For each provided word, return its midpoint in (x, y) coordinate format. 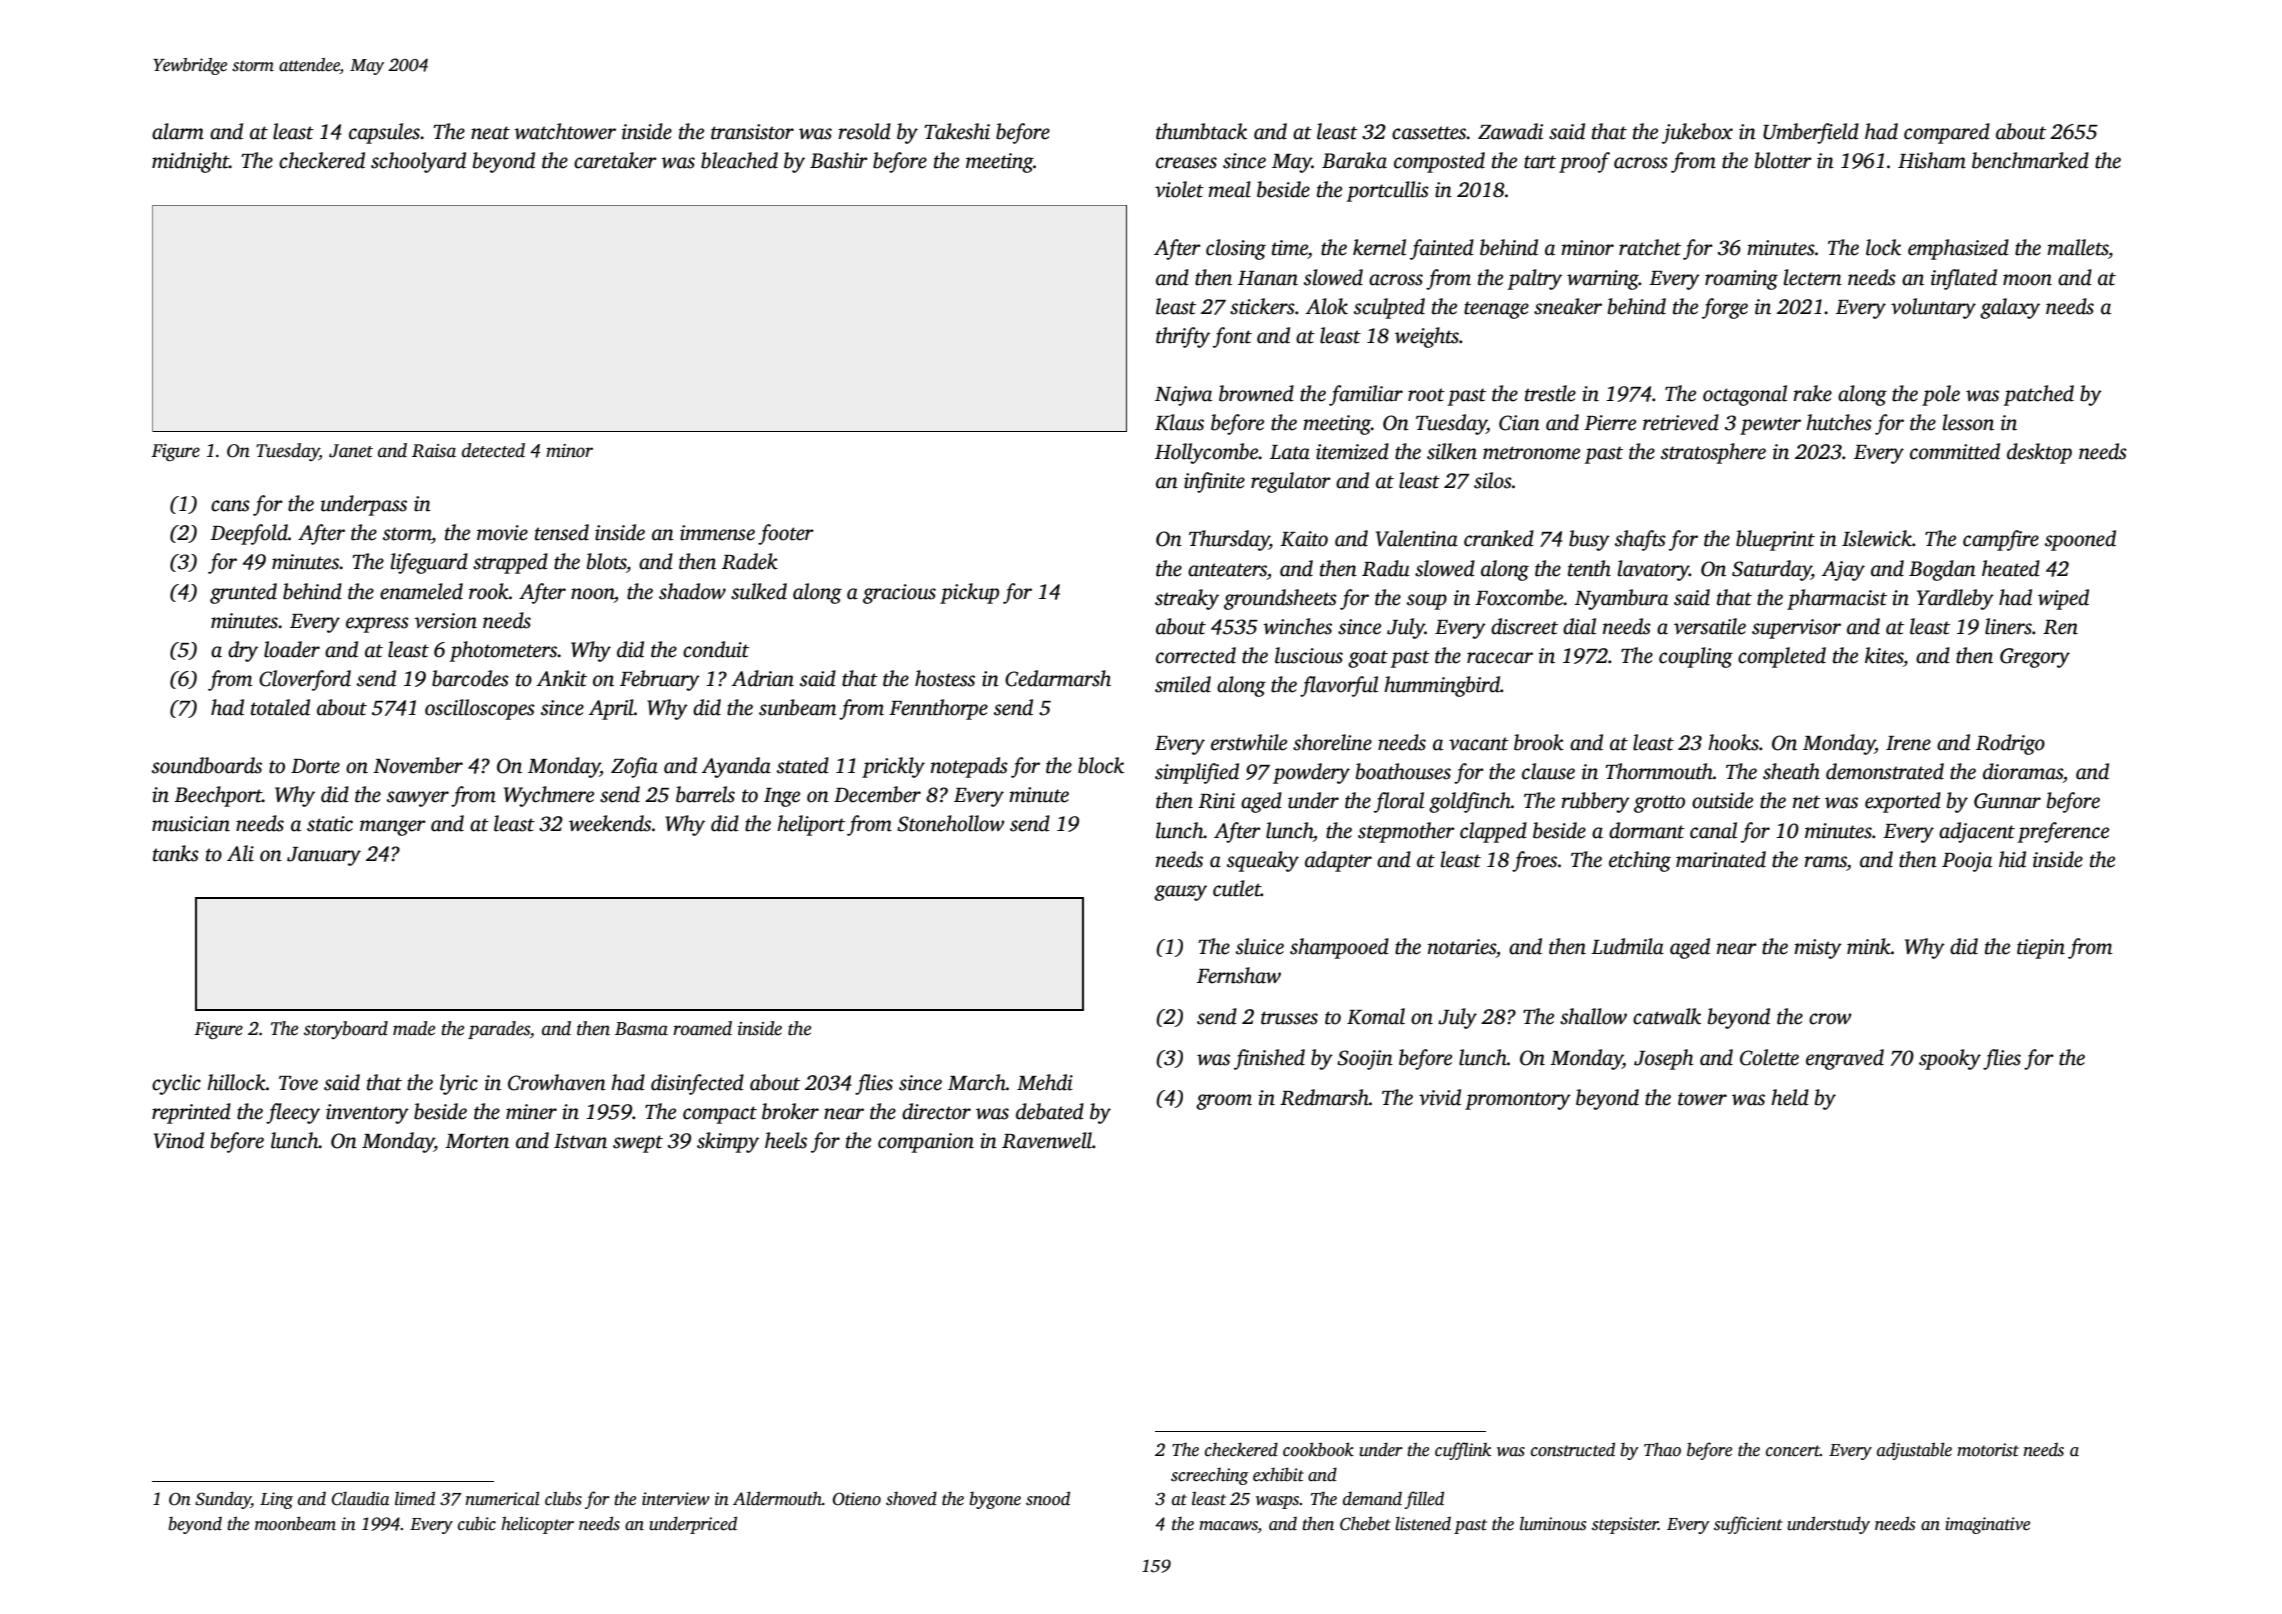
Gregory (2035, 658)
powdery (1311, 773)
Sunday (223, 1500)
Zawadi (1510, 131)
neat (490, 133)
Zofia (634, 767)
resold (864, 131)
